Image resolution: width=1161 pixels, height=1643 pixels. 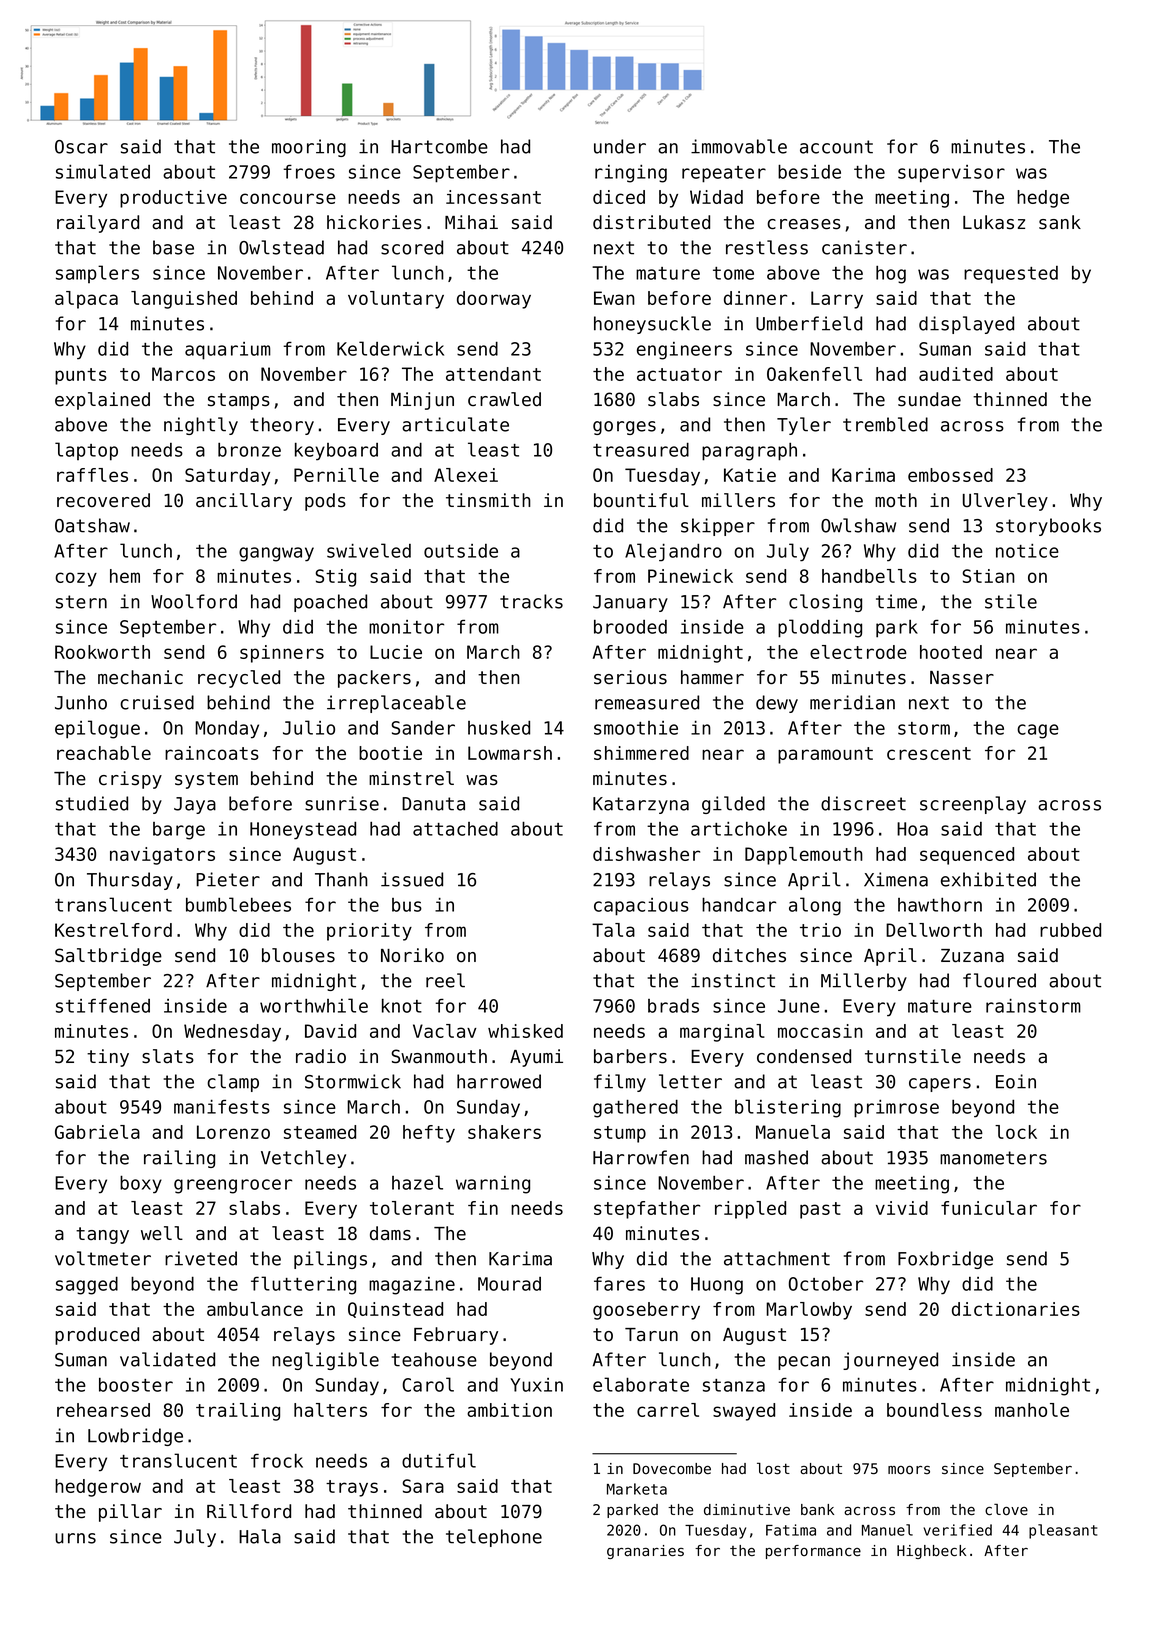 I want to click on Nasser, so click(x=962, y=678).
